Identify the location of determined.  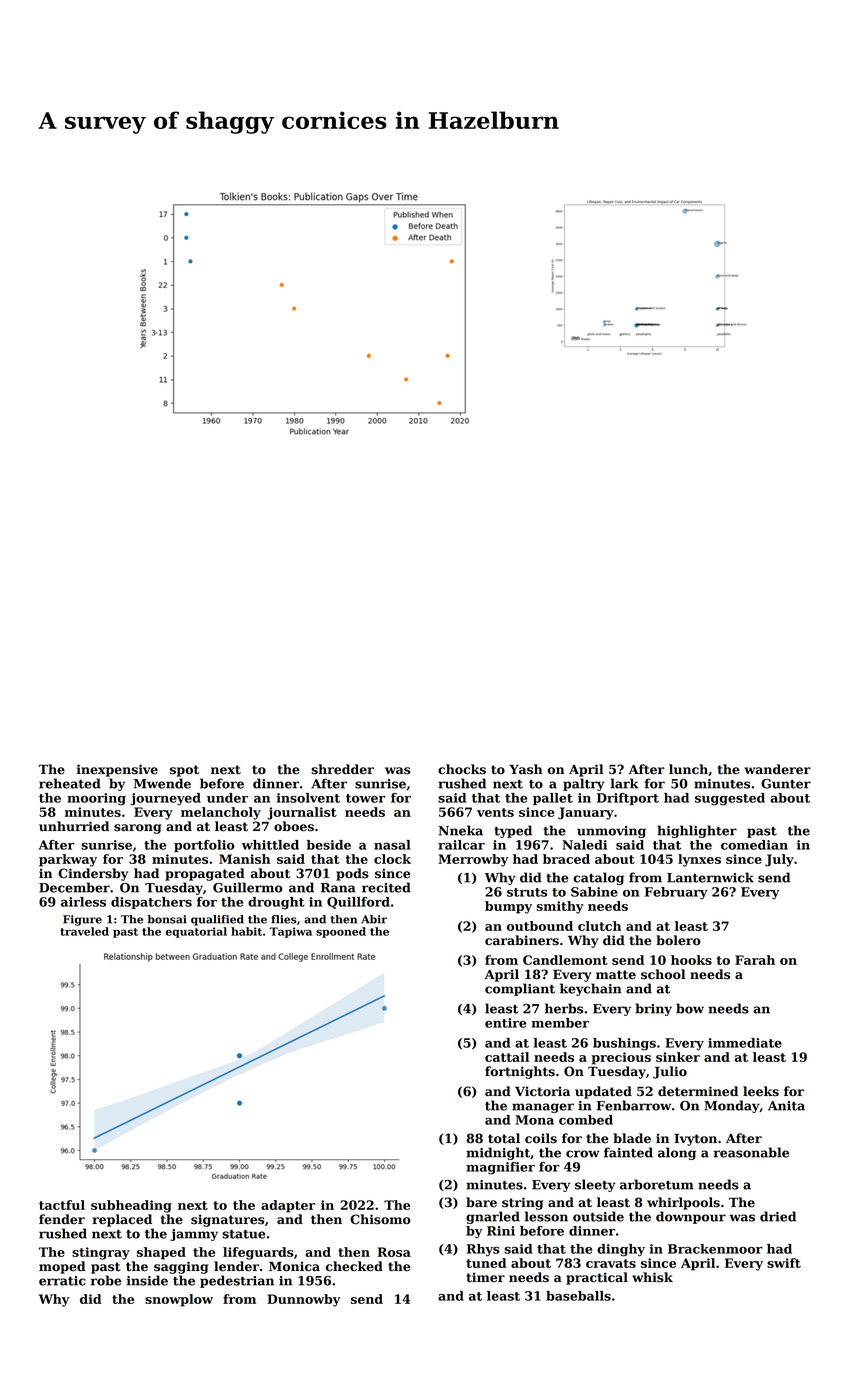
(698, 1091).
